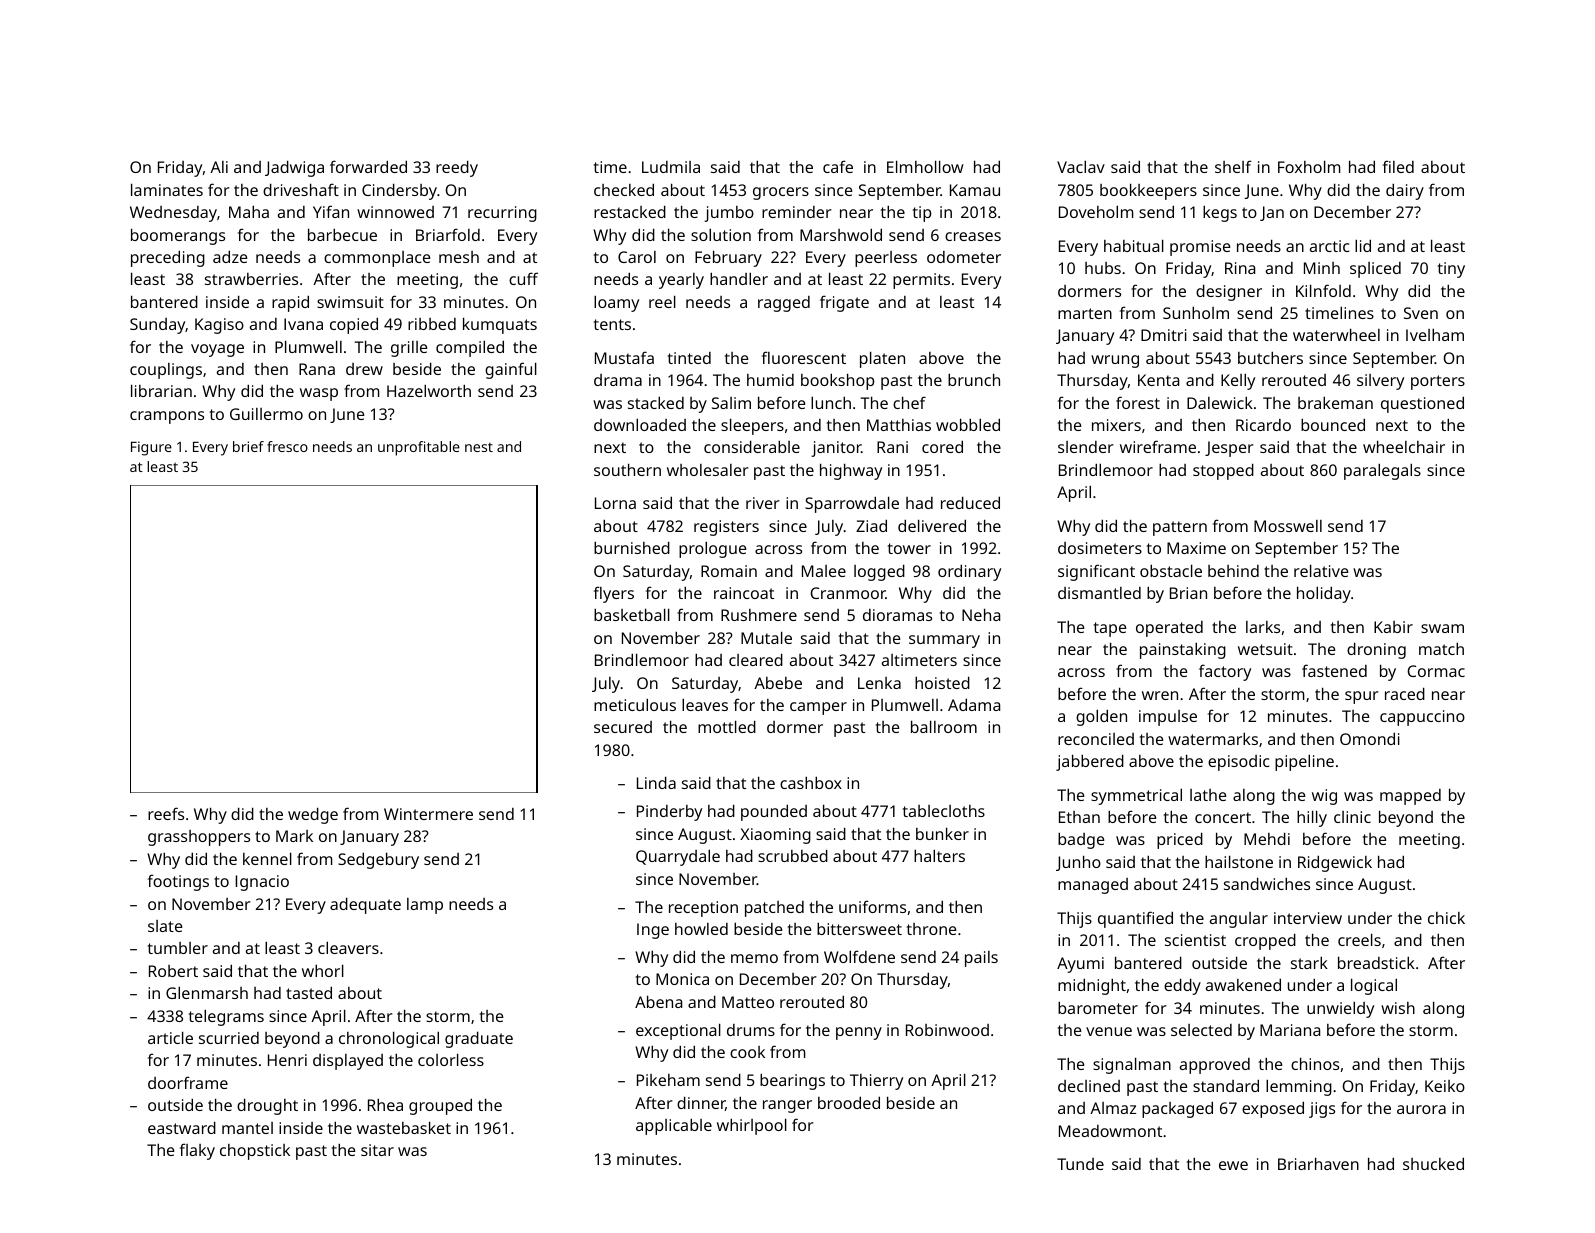  What do you see at coordinates (502, 214) in the screenshot?
I see `recurring` at bounding box center [502, 214].
